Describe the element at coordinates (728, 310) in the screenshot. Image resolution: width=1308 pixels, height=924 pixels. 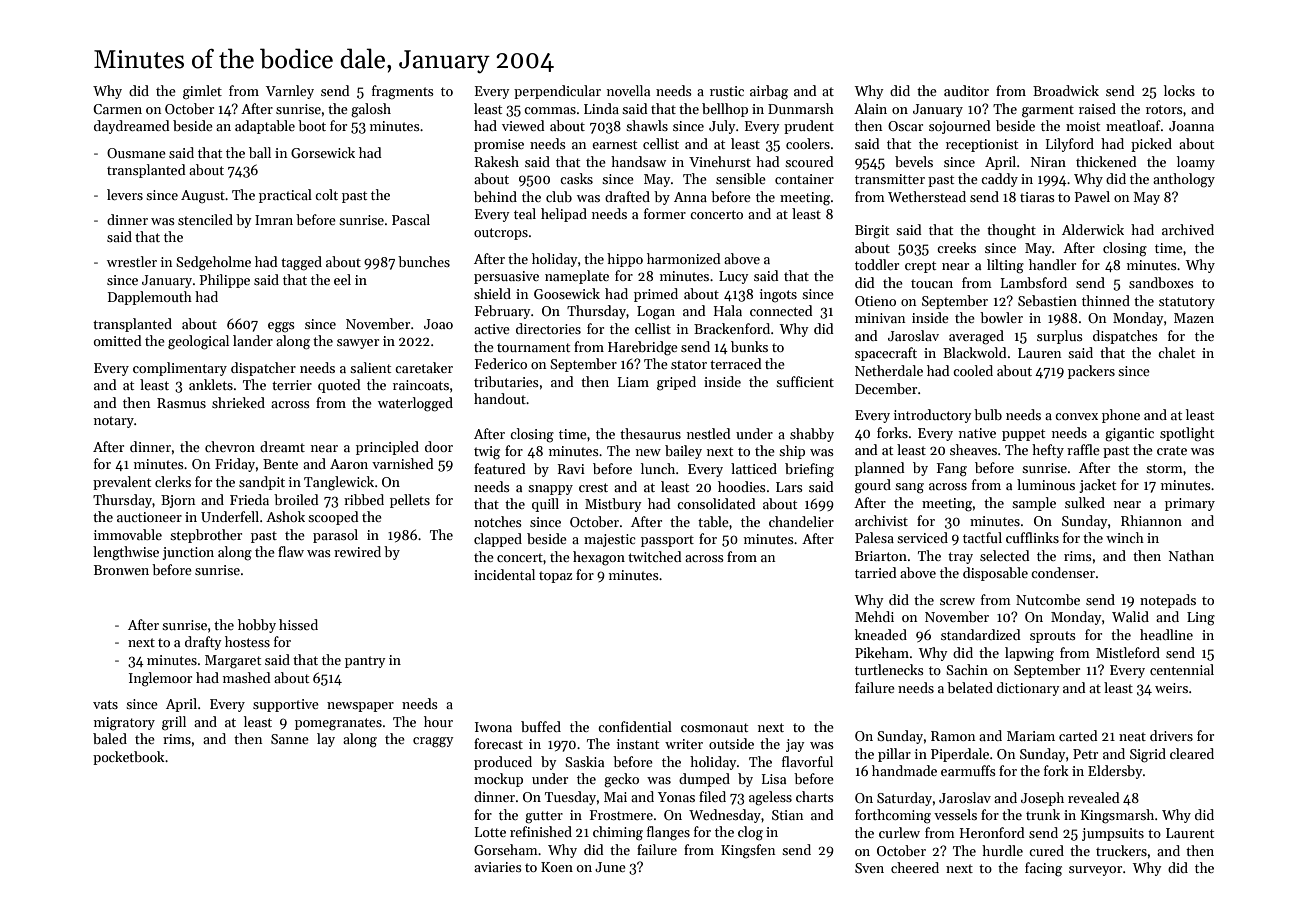
I see `Hala` at that location.
